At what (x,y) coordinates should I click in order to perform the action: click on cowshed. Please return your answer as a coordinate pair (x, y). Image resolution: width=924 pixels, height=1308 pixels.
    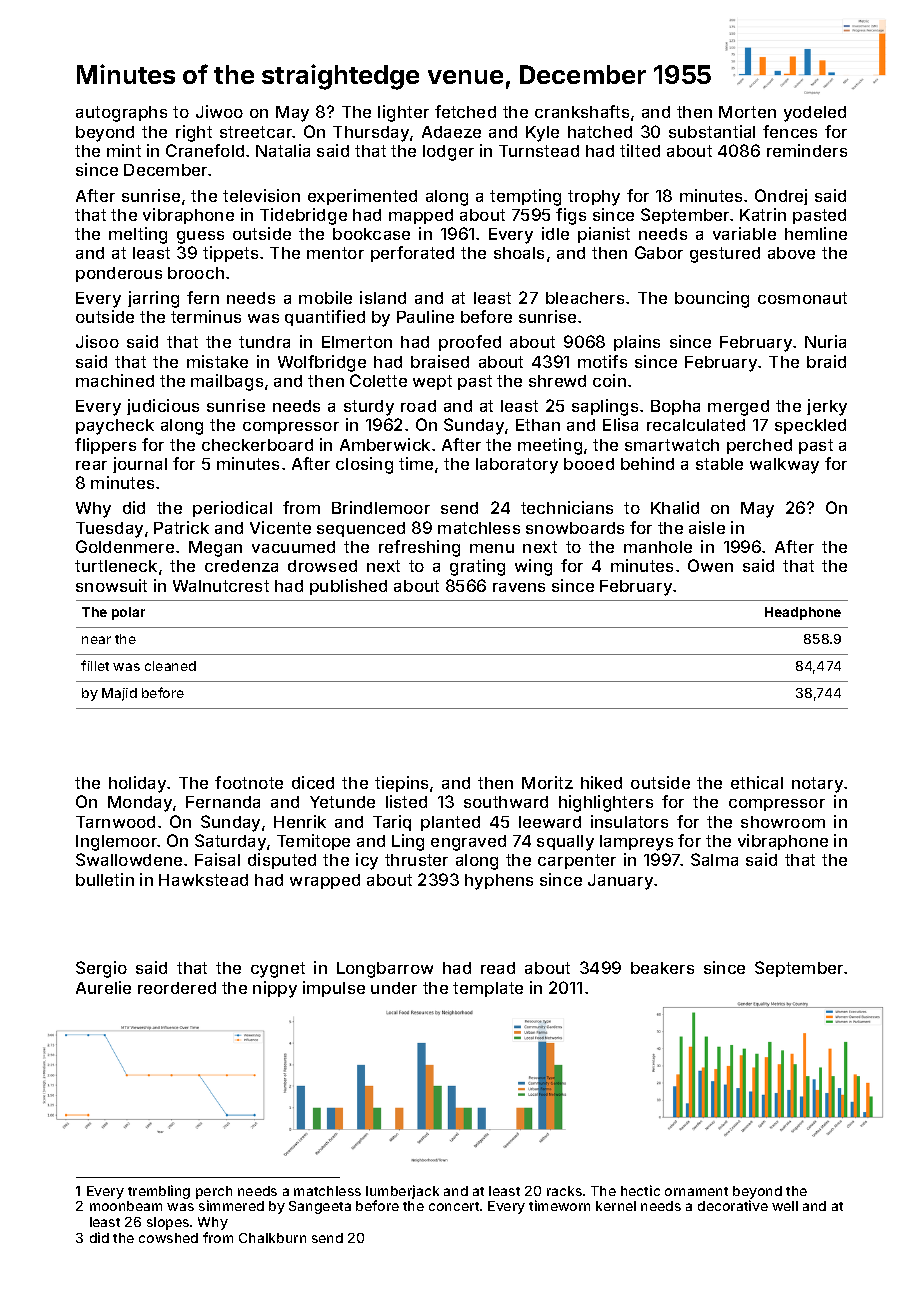
    Looking at the image, I should click on (168, 1238).
